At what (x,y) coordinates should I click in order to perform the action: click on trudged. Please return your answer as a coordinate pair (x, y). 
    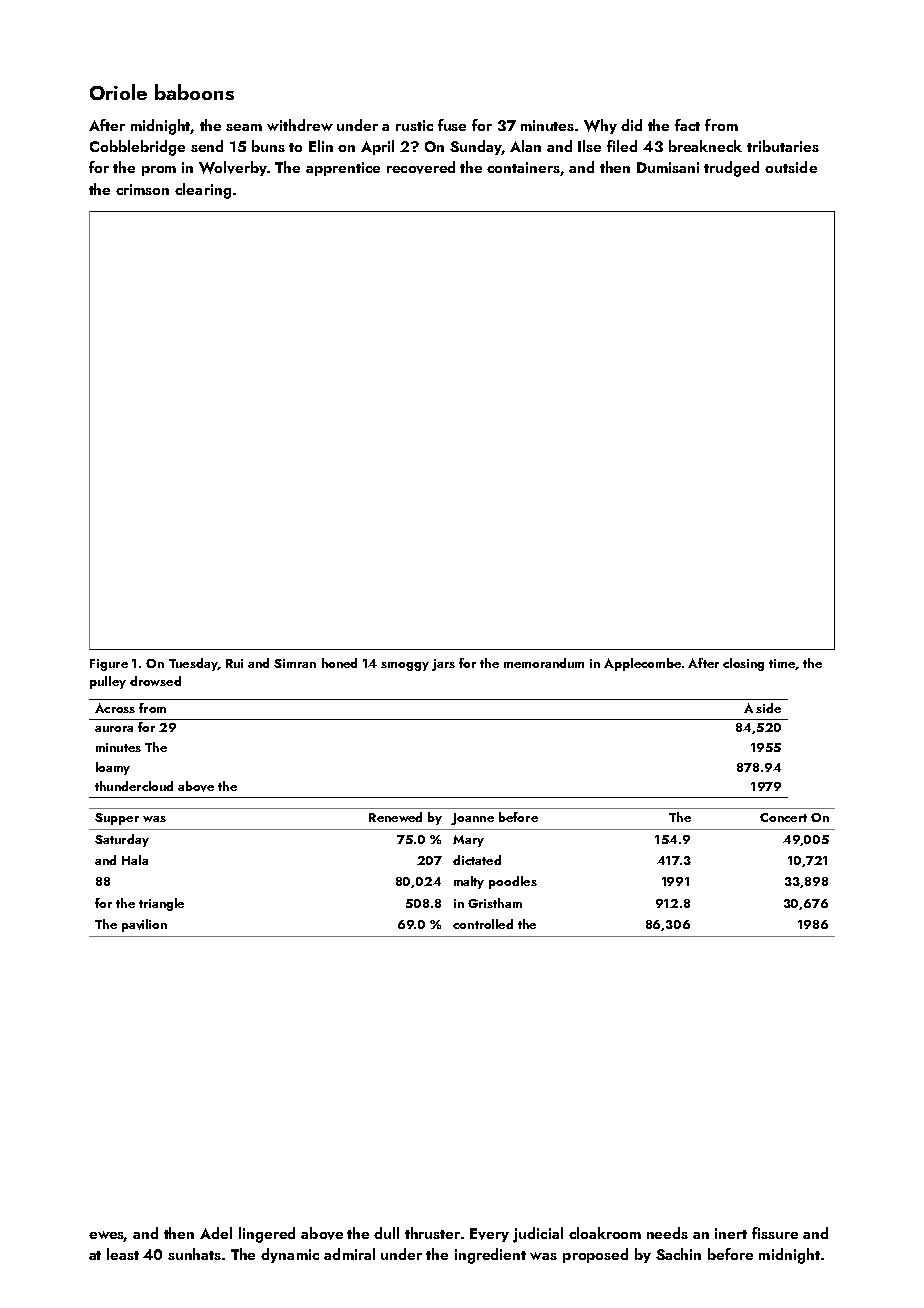
    Looking at the image, I should click on (731, 169).
